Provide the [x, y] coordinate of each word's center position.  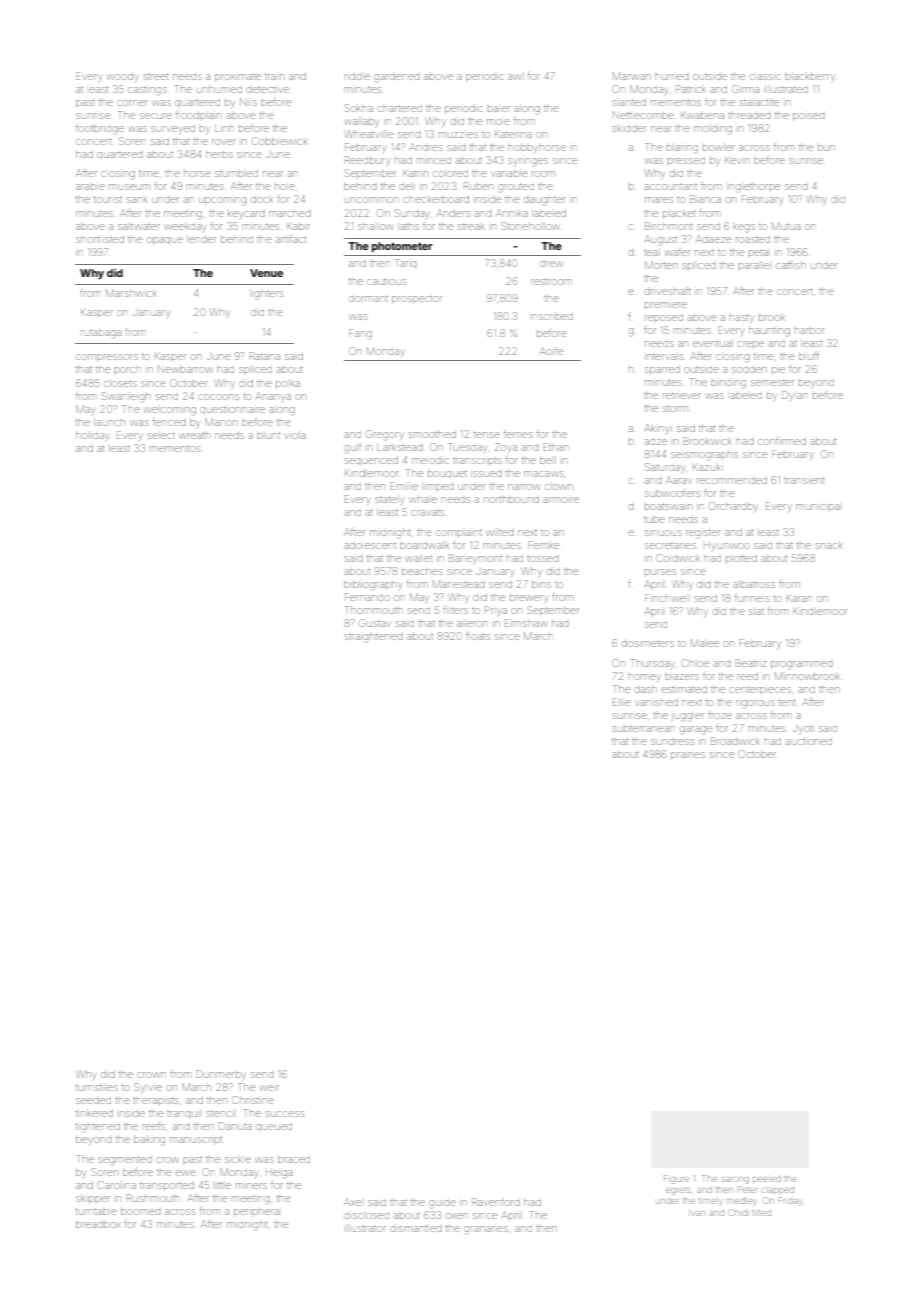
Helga [279, 1174]
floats [478, 637]
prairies [688, 756]
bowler [718, 147]
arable [90, 186]
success [285, 1114]
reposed [664, 319]
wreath [195, 436]
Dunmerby [220, 1075]
